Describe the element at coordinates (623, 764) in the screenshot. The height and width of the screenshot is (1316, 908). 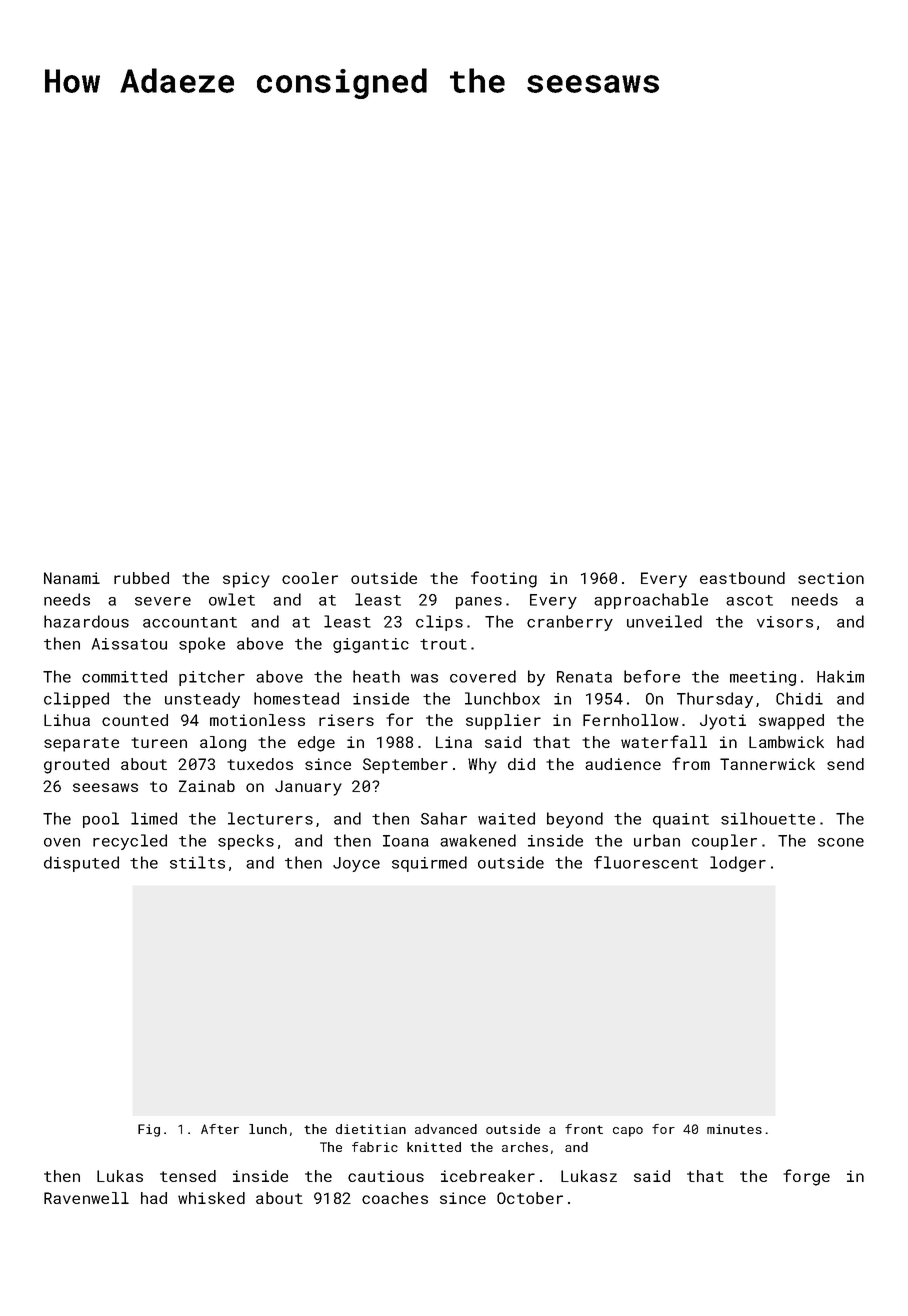
I see `audience` at that location.
